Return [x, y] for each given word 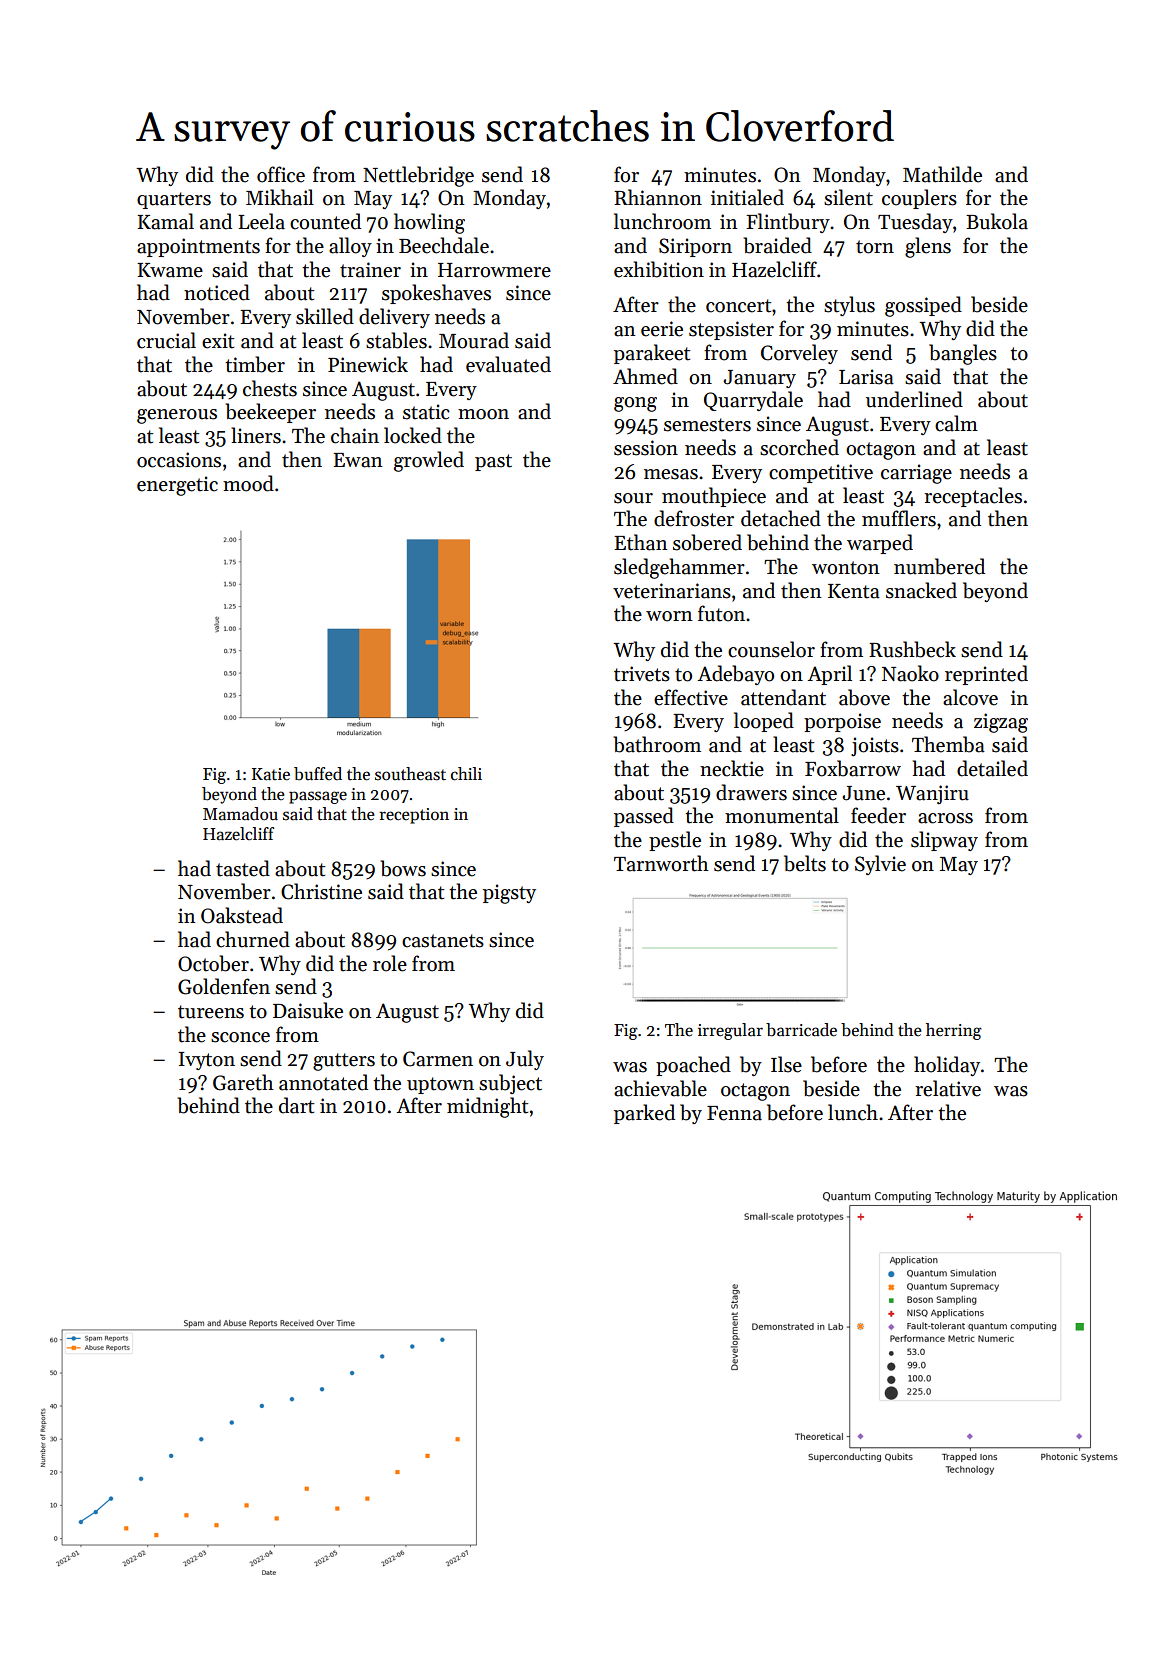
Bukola [997, 221]
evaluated [508, 364]
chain [355, 435]
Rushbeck [912, 649]
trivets [642, 674]
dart [296, 1105]
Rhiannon [658, 197]
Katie [271, 774]
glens [928, 247]
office [281, 174]
